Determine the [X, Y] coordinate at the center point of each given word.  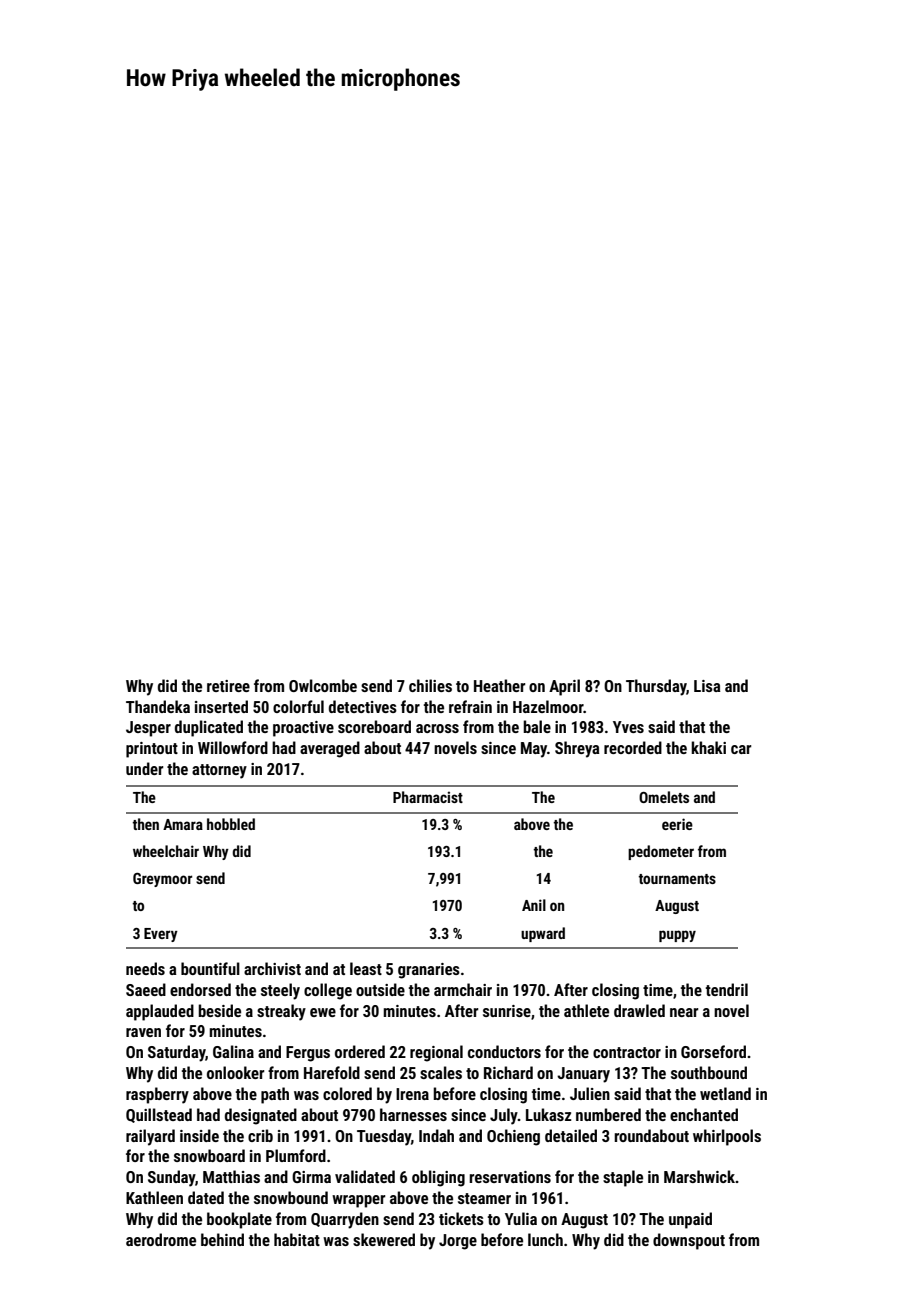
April [564, 687]
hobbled [231, 824]
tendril [727, 989]
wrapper [358, 1201]
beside [219, 1010]
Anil [534, 905]
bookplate [239, 1220]
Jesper [148, 729]
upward [543, 934]
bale [537, 726]
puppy [677, 936]
